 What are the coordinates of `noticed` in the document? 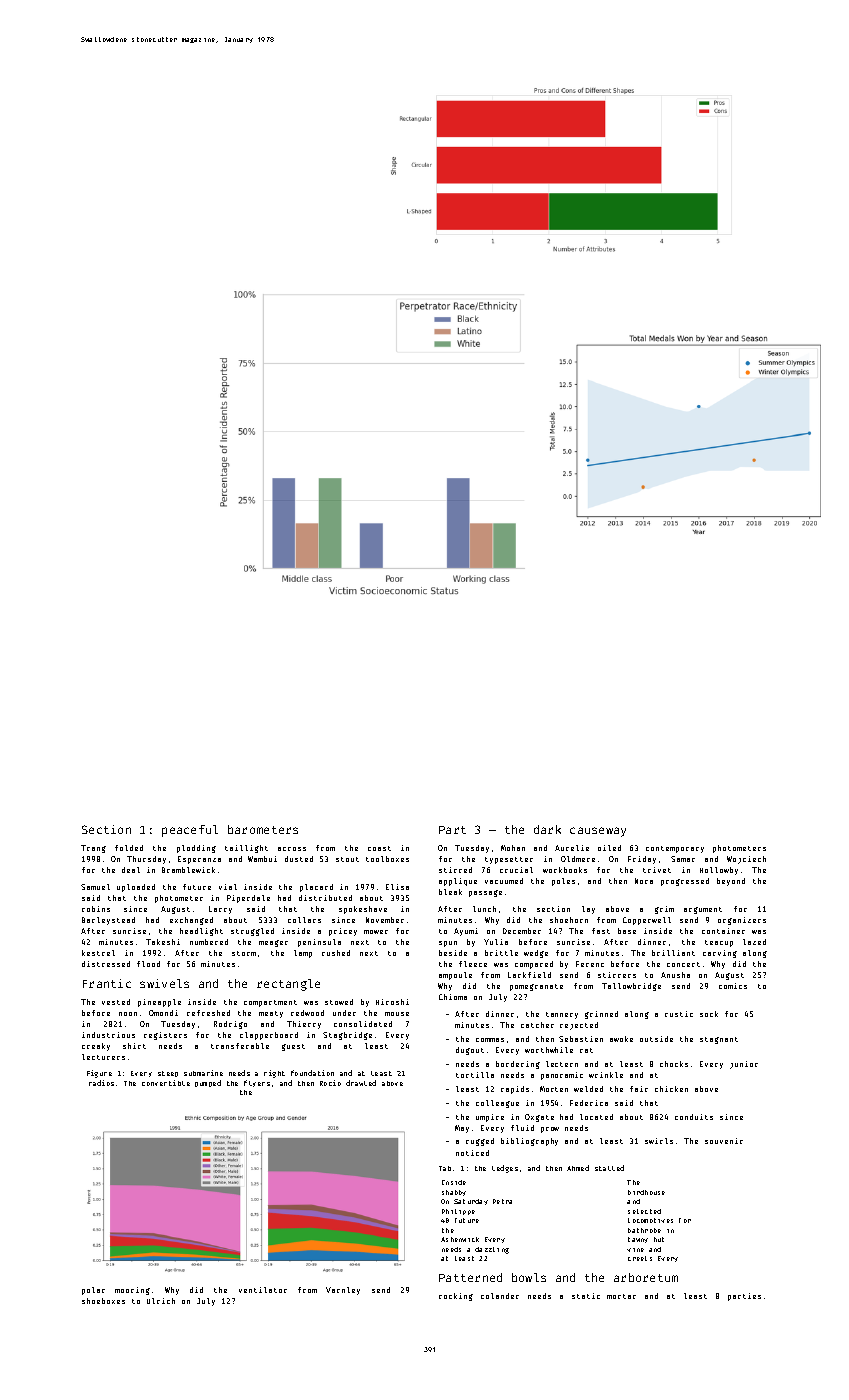 It's located at (472, 1153).
